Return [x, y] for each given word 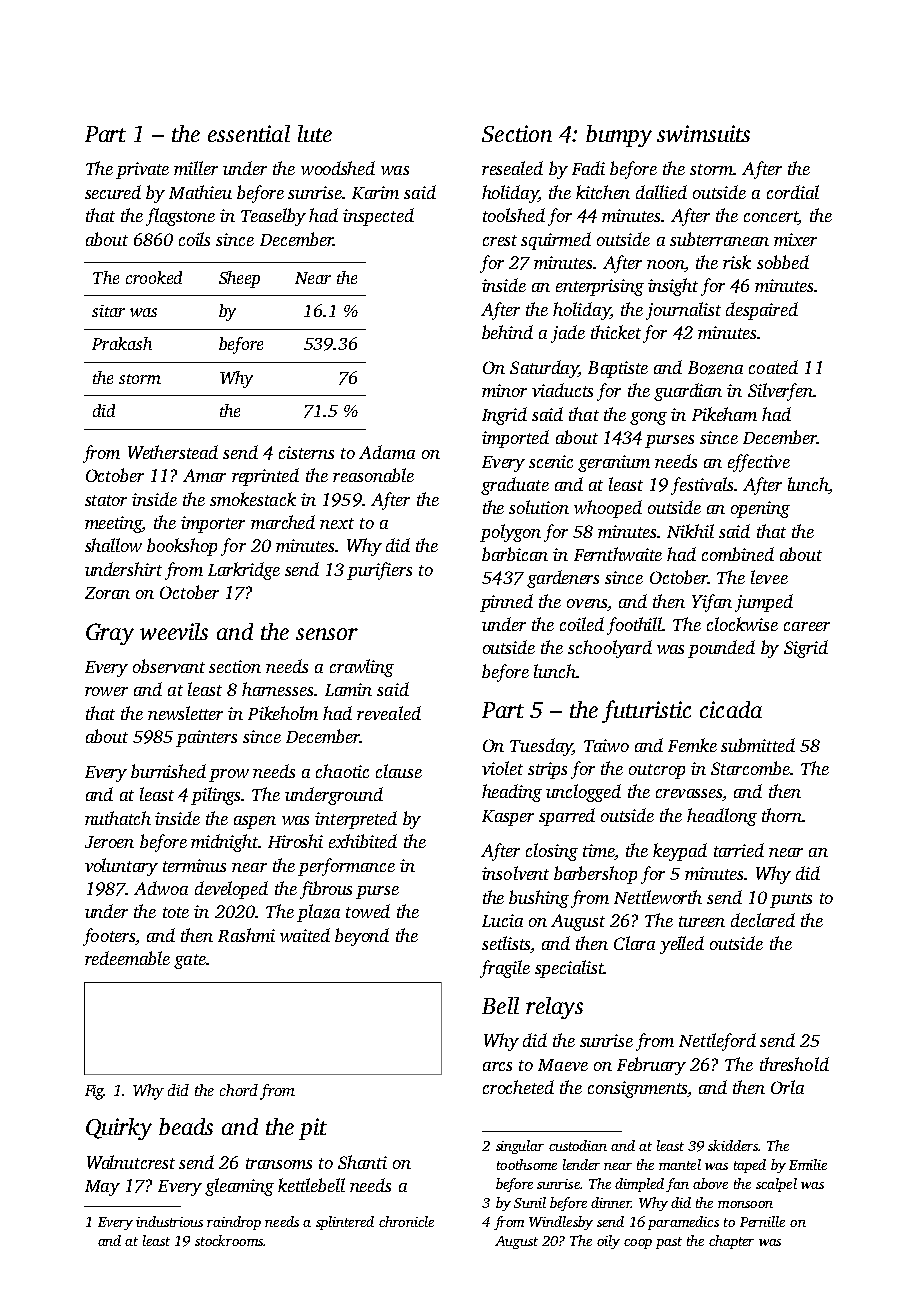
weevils [174, 631]
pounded [721, 649]
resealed [512, 168]
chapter [731, 1242]
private [142, 170]
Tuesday [541, 747]
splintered [345, 1223]
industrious [169, 1221]
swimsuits [703, 133]
